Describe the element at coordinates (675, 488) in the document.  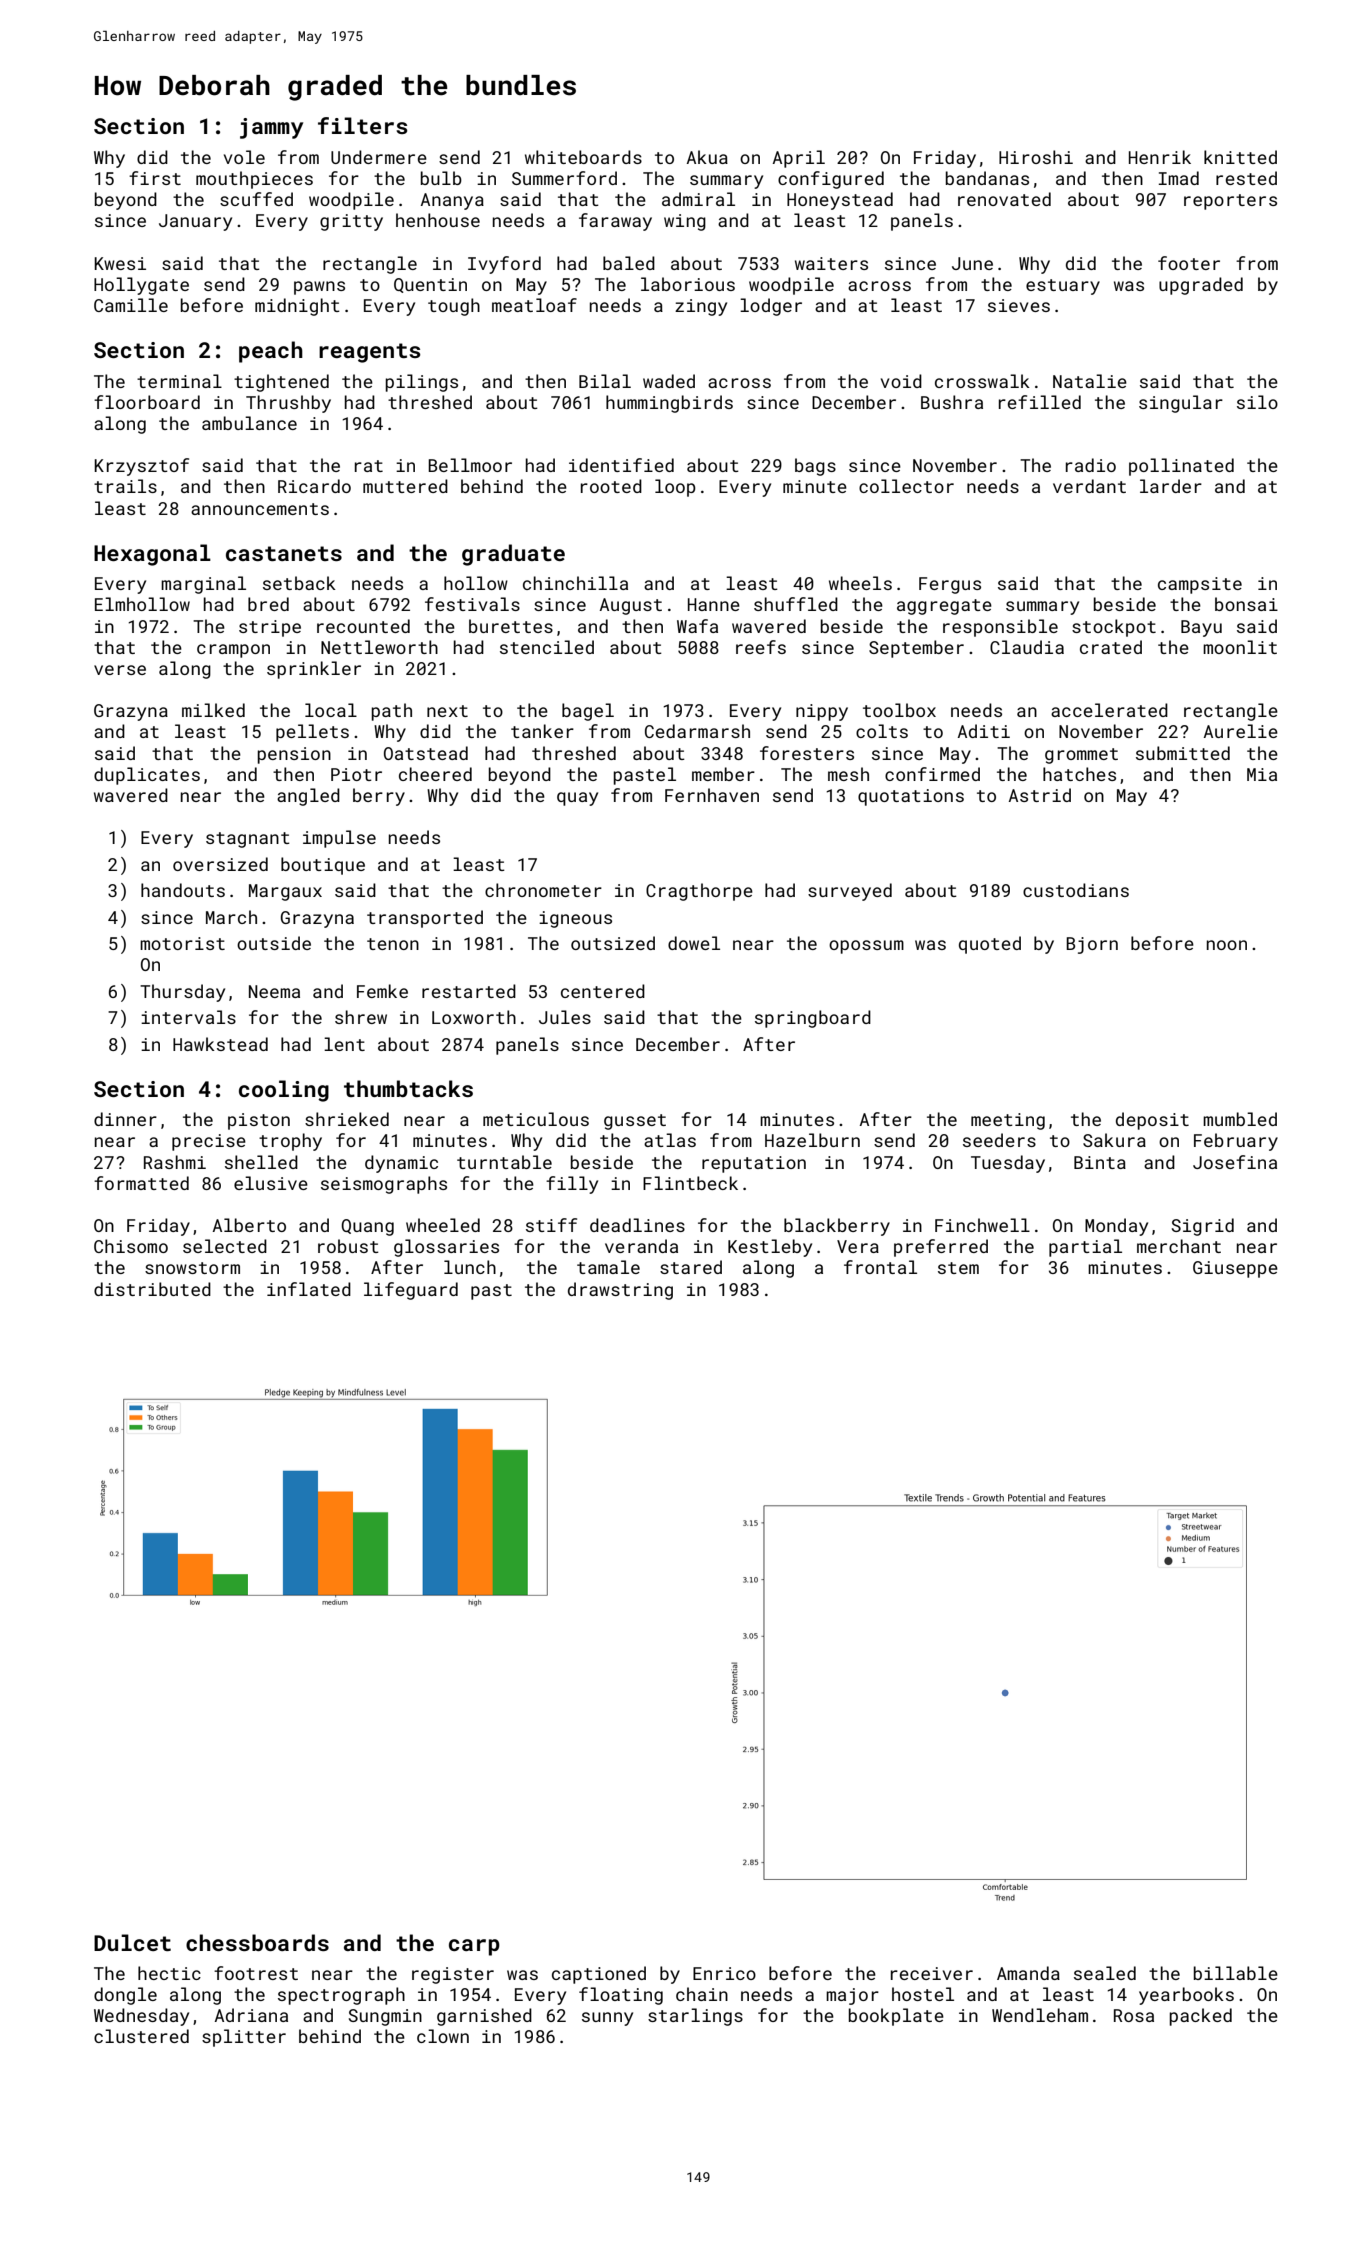
I see `loop` at that location.
